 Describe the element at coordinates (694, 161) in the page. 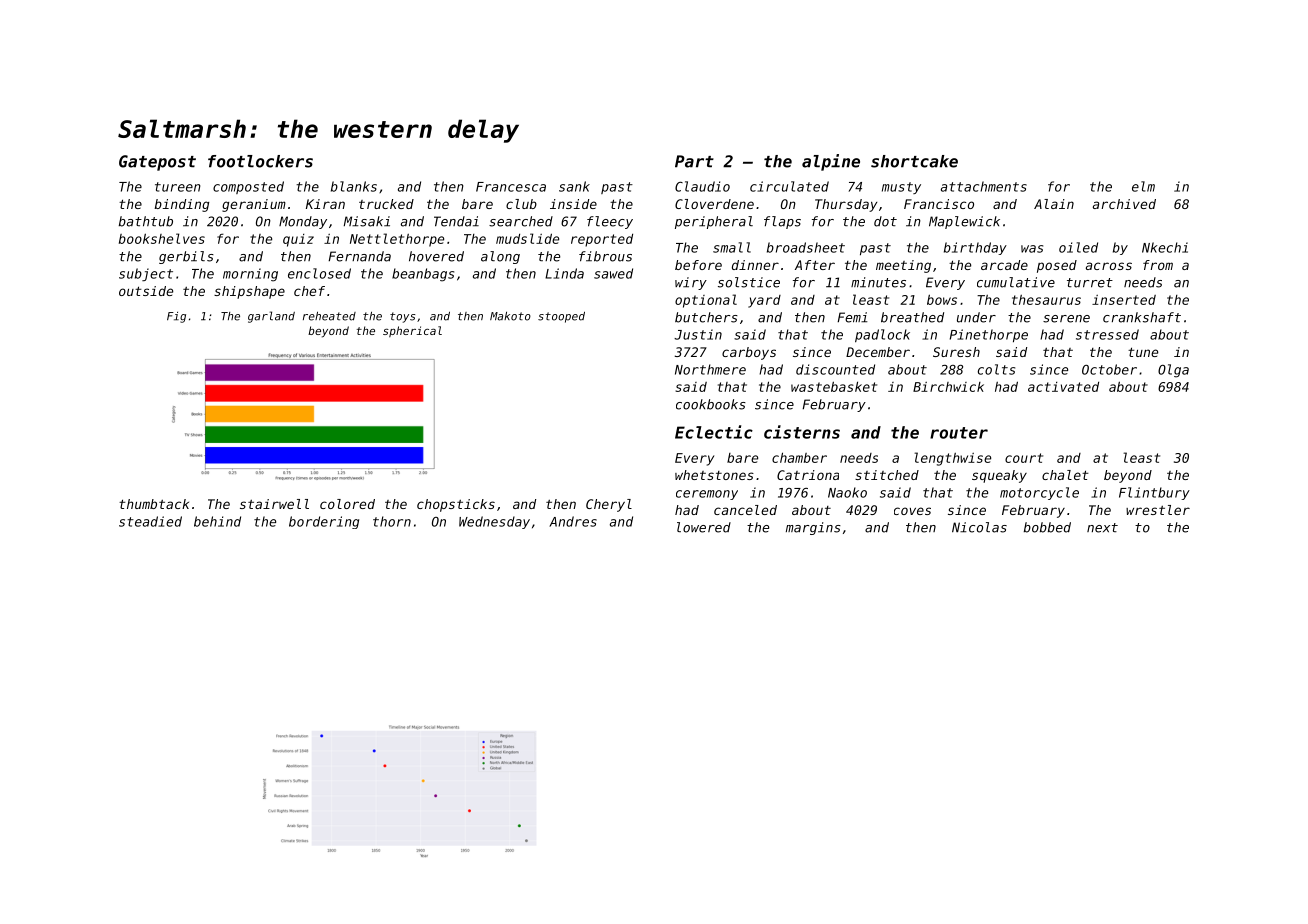

I see `Part` at that location.
